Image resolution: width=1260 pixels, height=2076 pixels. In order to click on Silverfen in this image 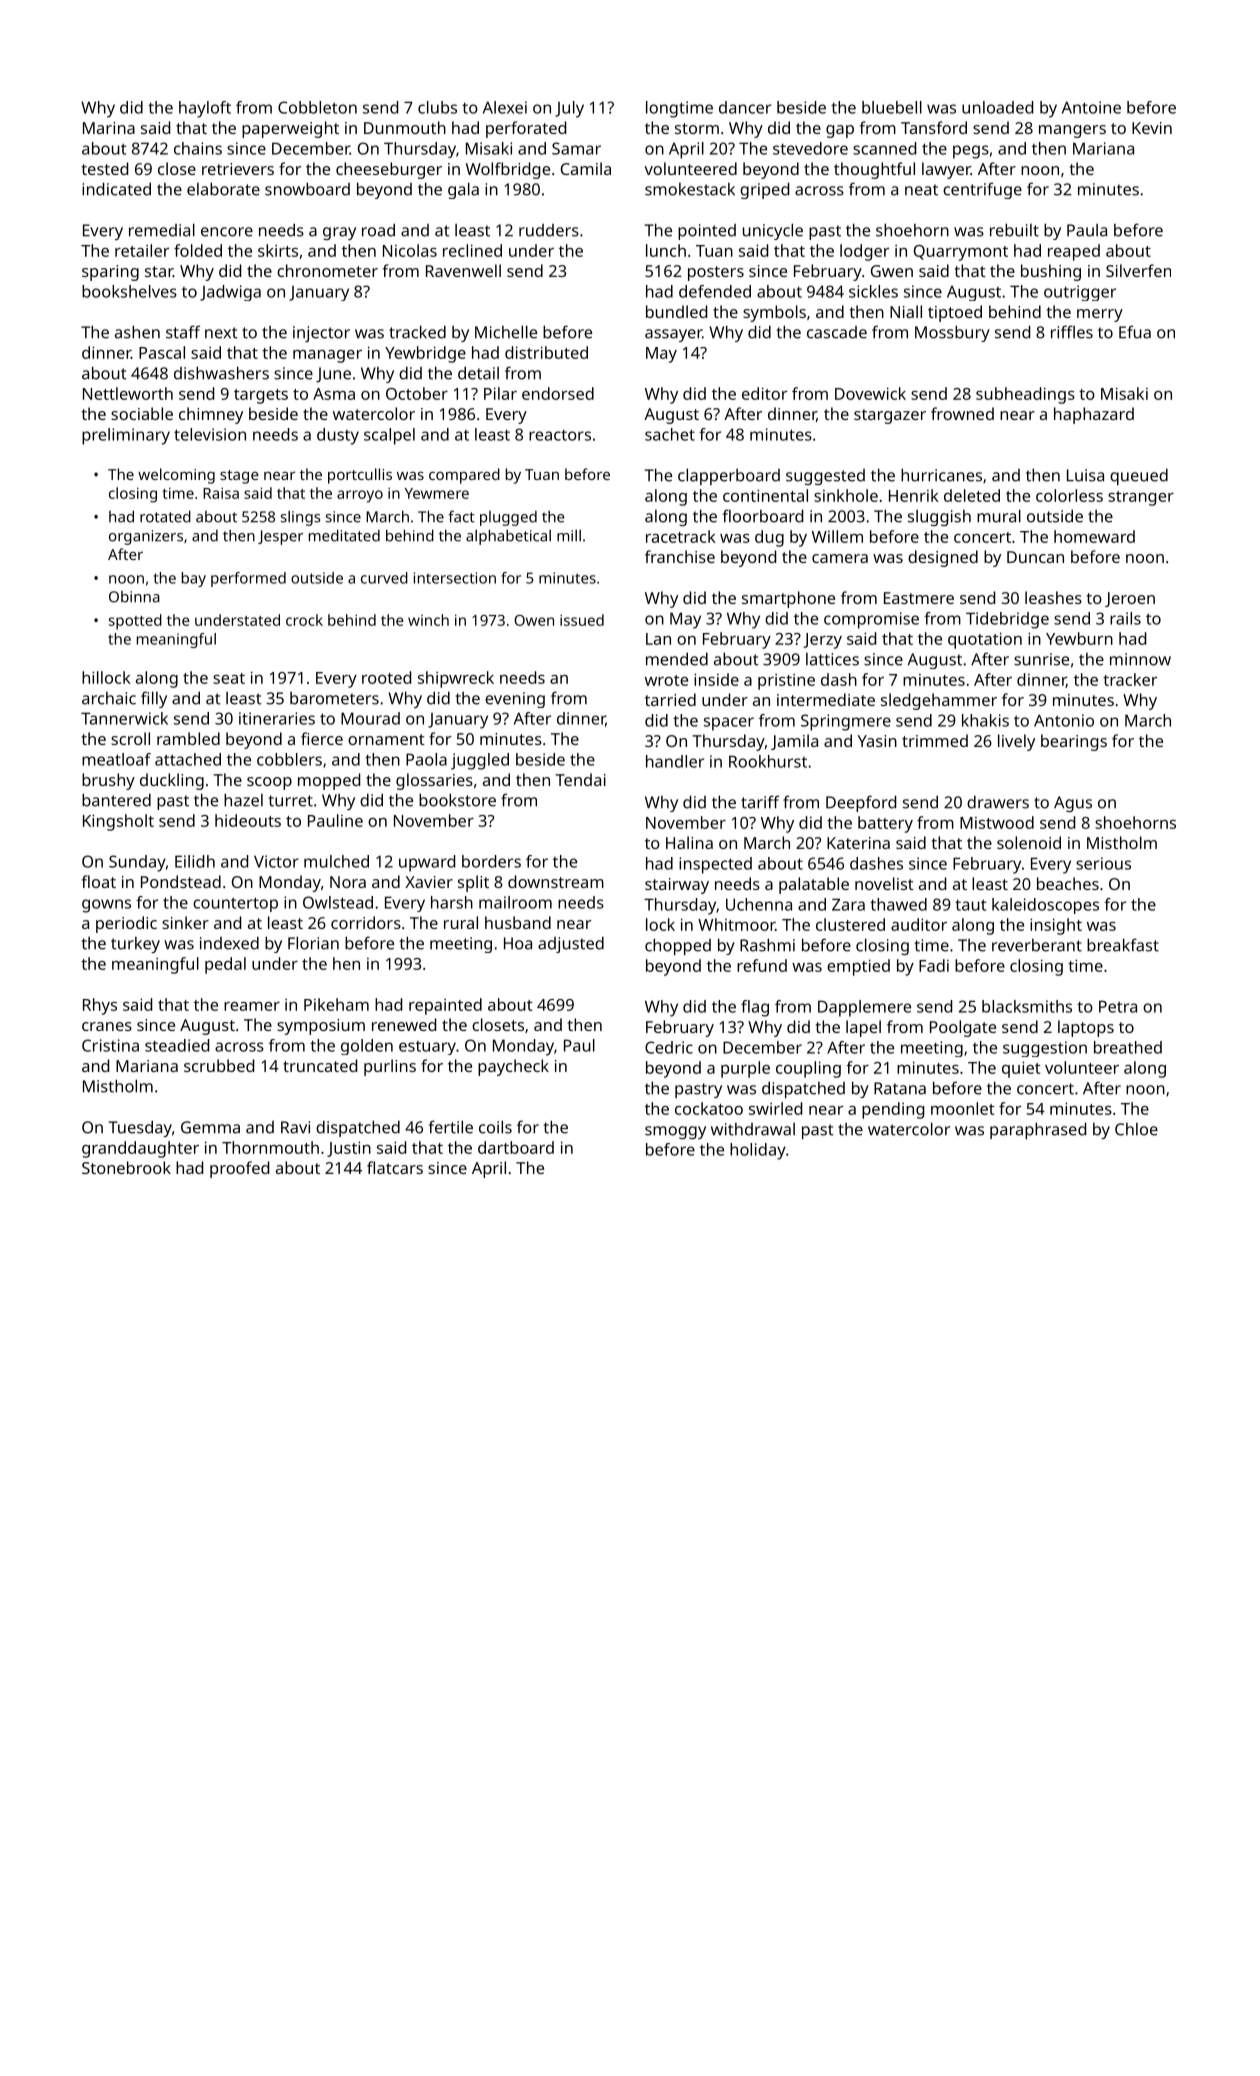, I will do `click(1138, 270)`.
